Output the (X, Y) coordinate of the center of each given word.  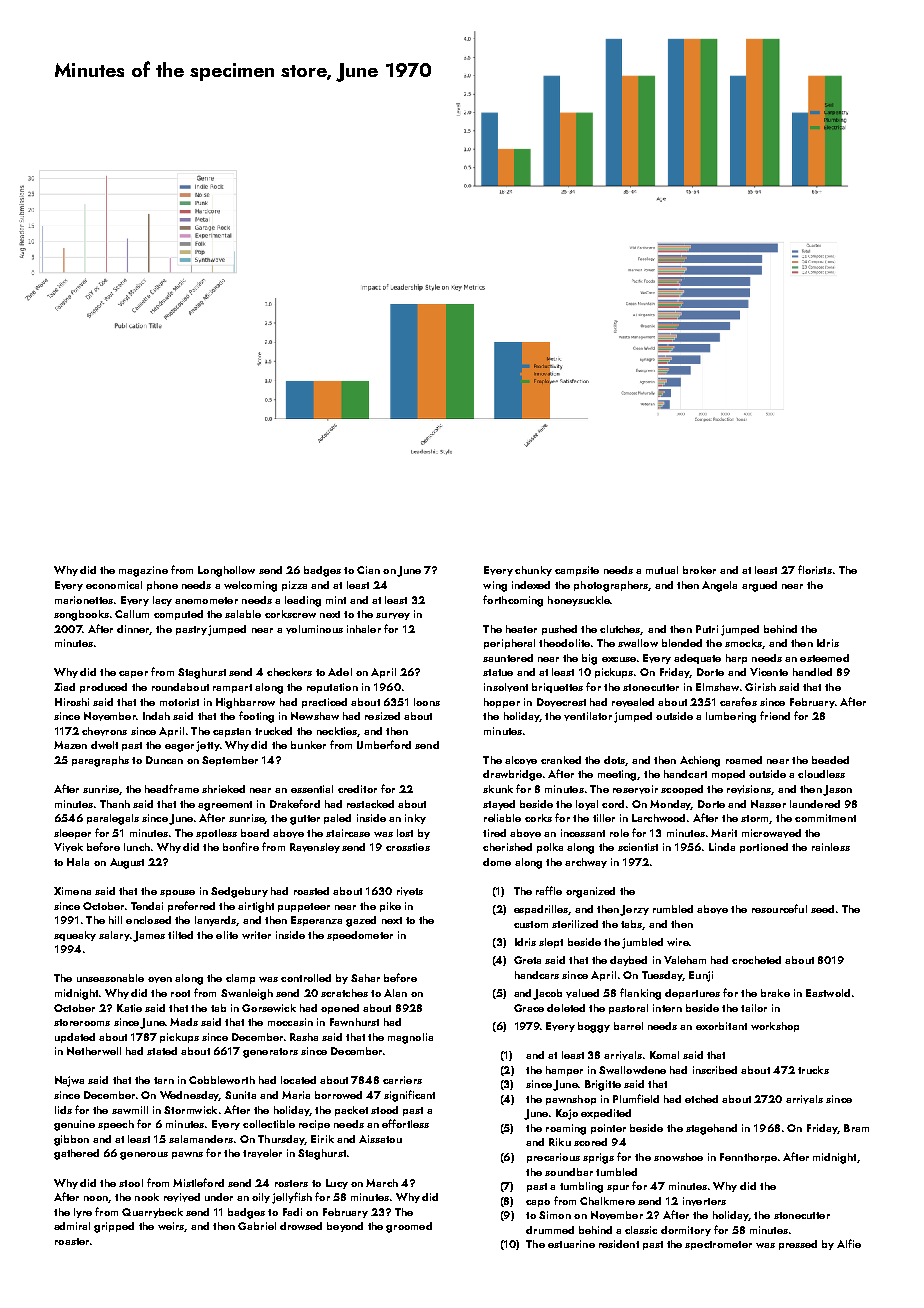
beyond (345, 1227)
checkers (289, 672)
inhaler (364, 629)
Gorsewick (269, 1008)
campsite (577, 571)
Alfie (849, 1243)
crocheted (756, 960)
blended (682, 643)
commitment (825, 818)
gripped (114, 1227)
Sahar (365, 978)
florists (815, 569)
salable (243, 614)
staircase (348, 833)
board (255, 833)
